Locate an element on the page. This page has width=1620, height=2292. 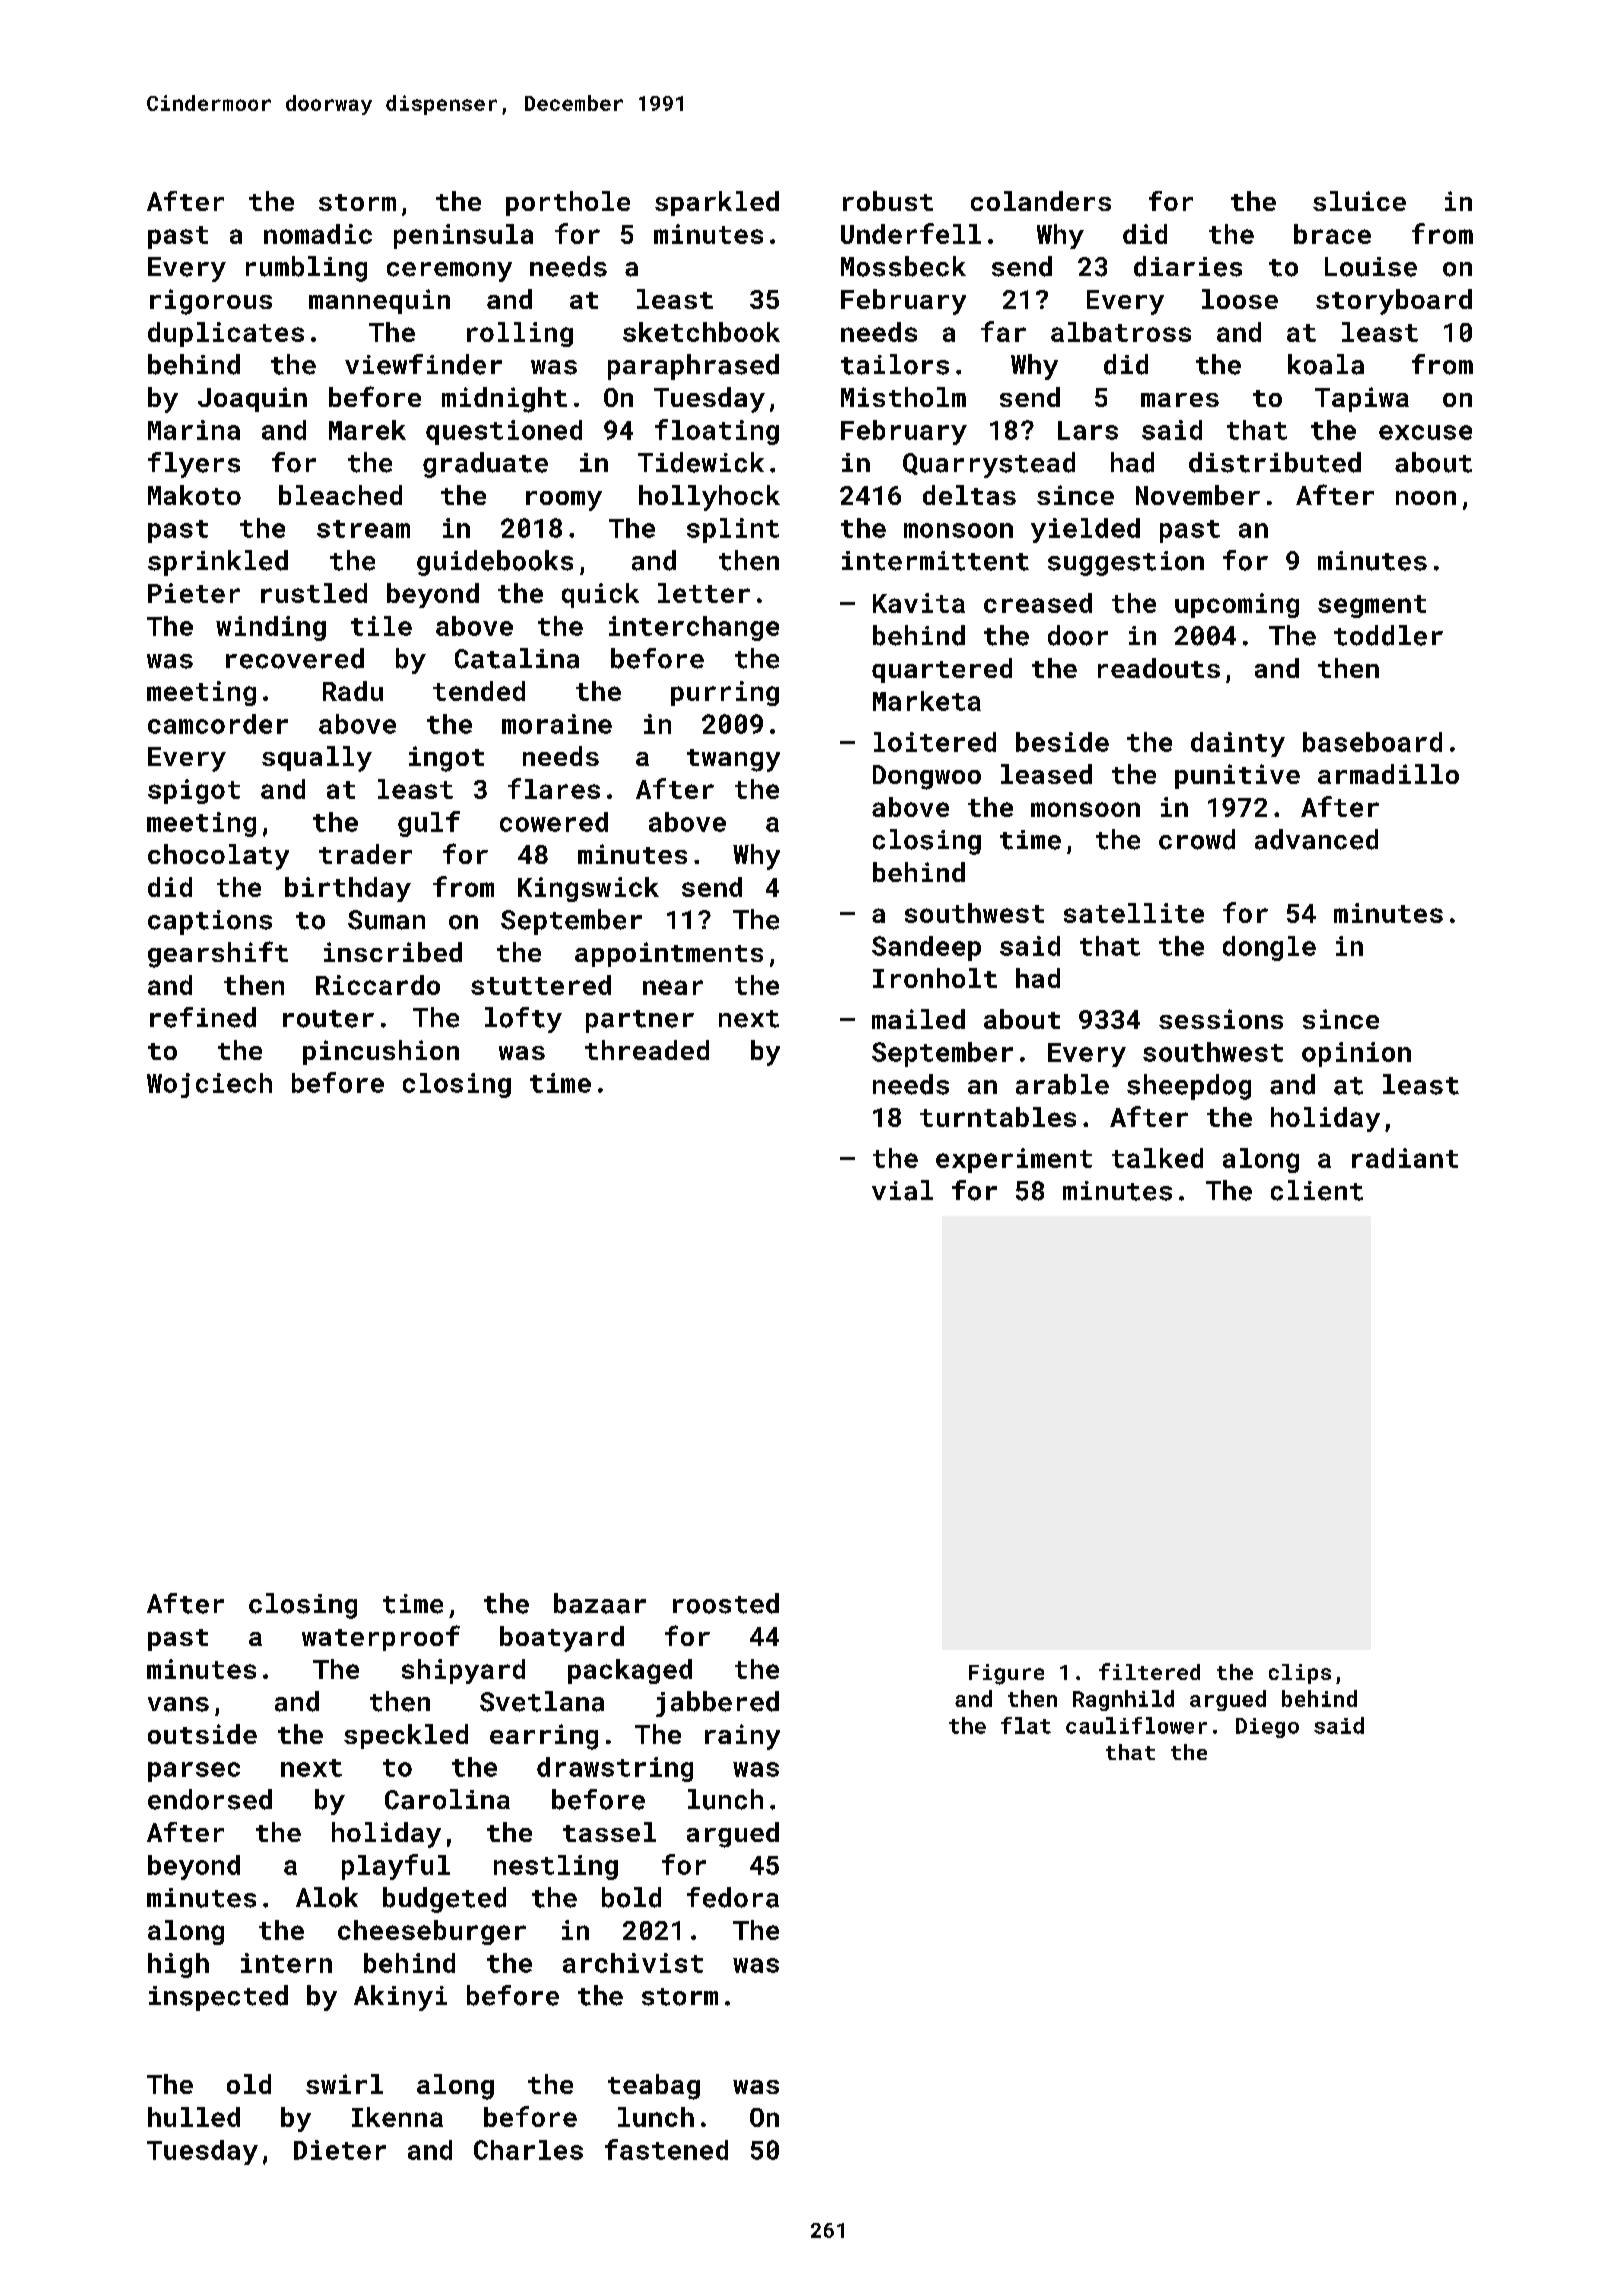
client is located at coordinates (1317, 1190).
